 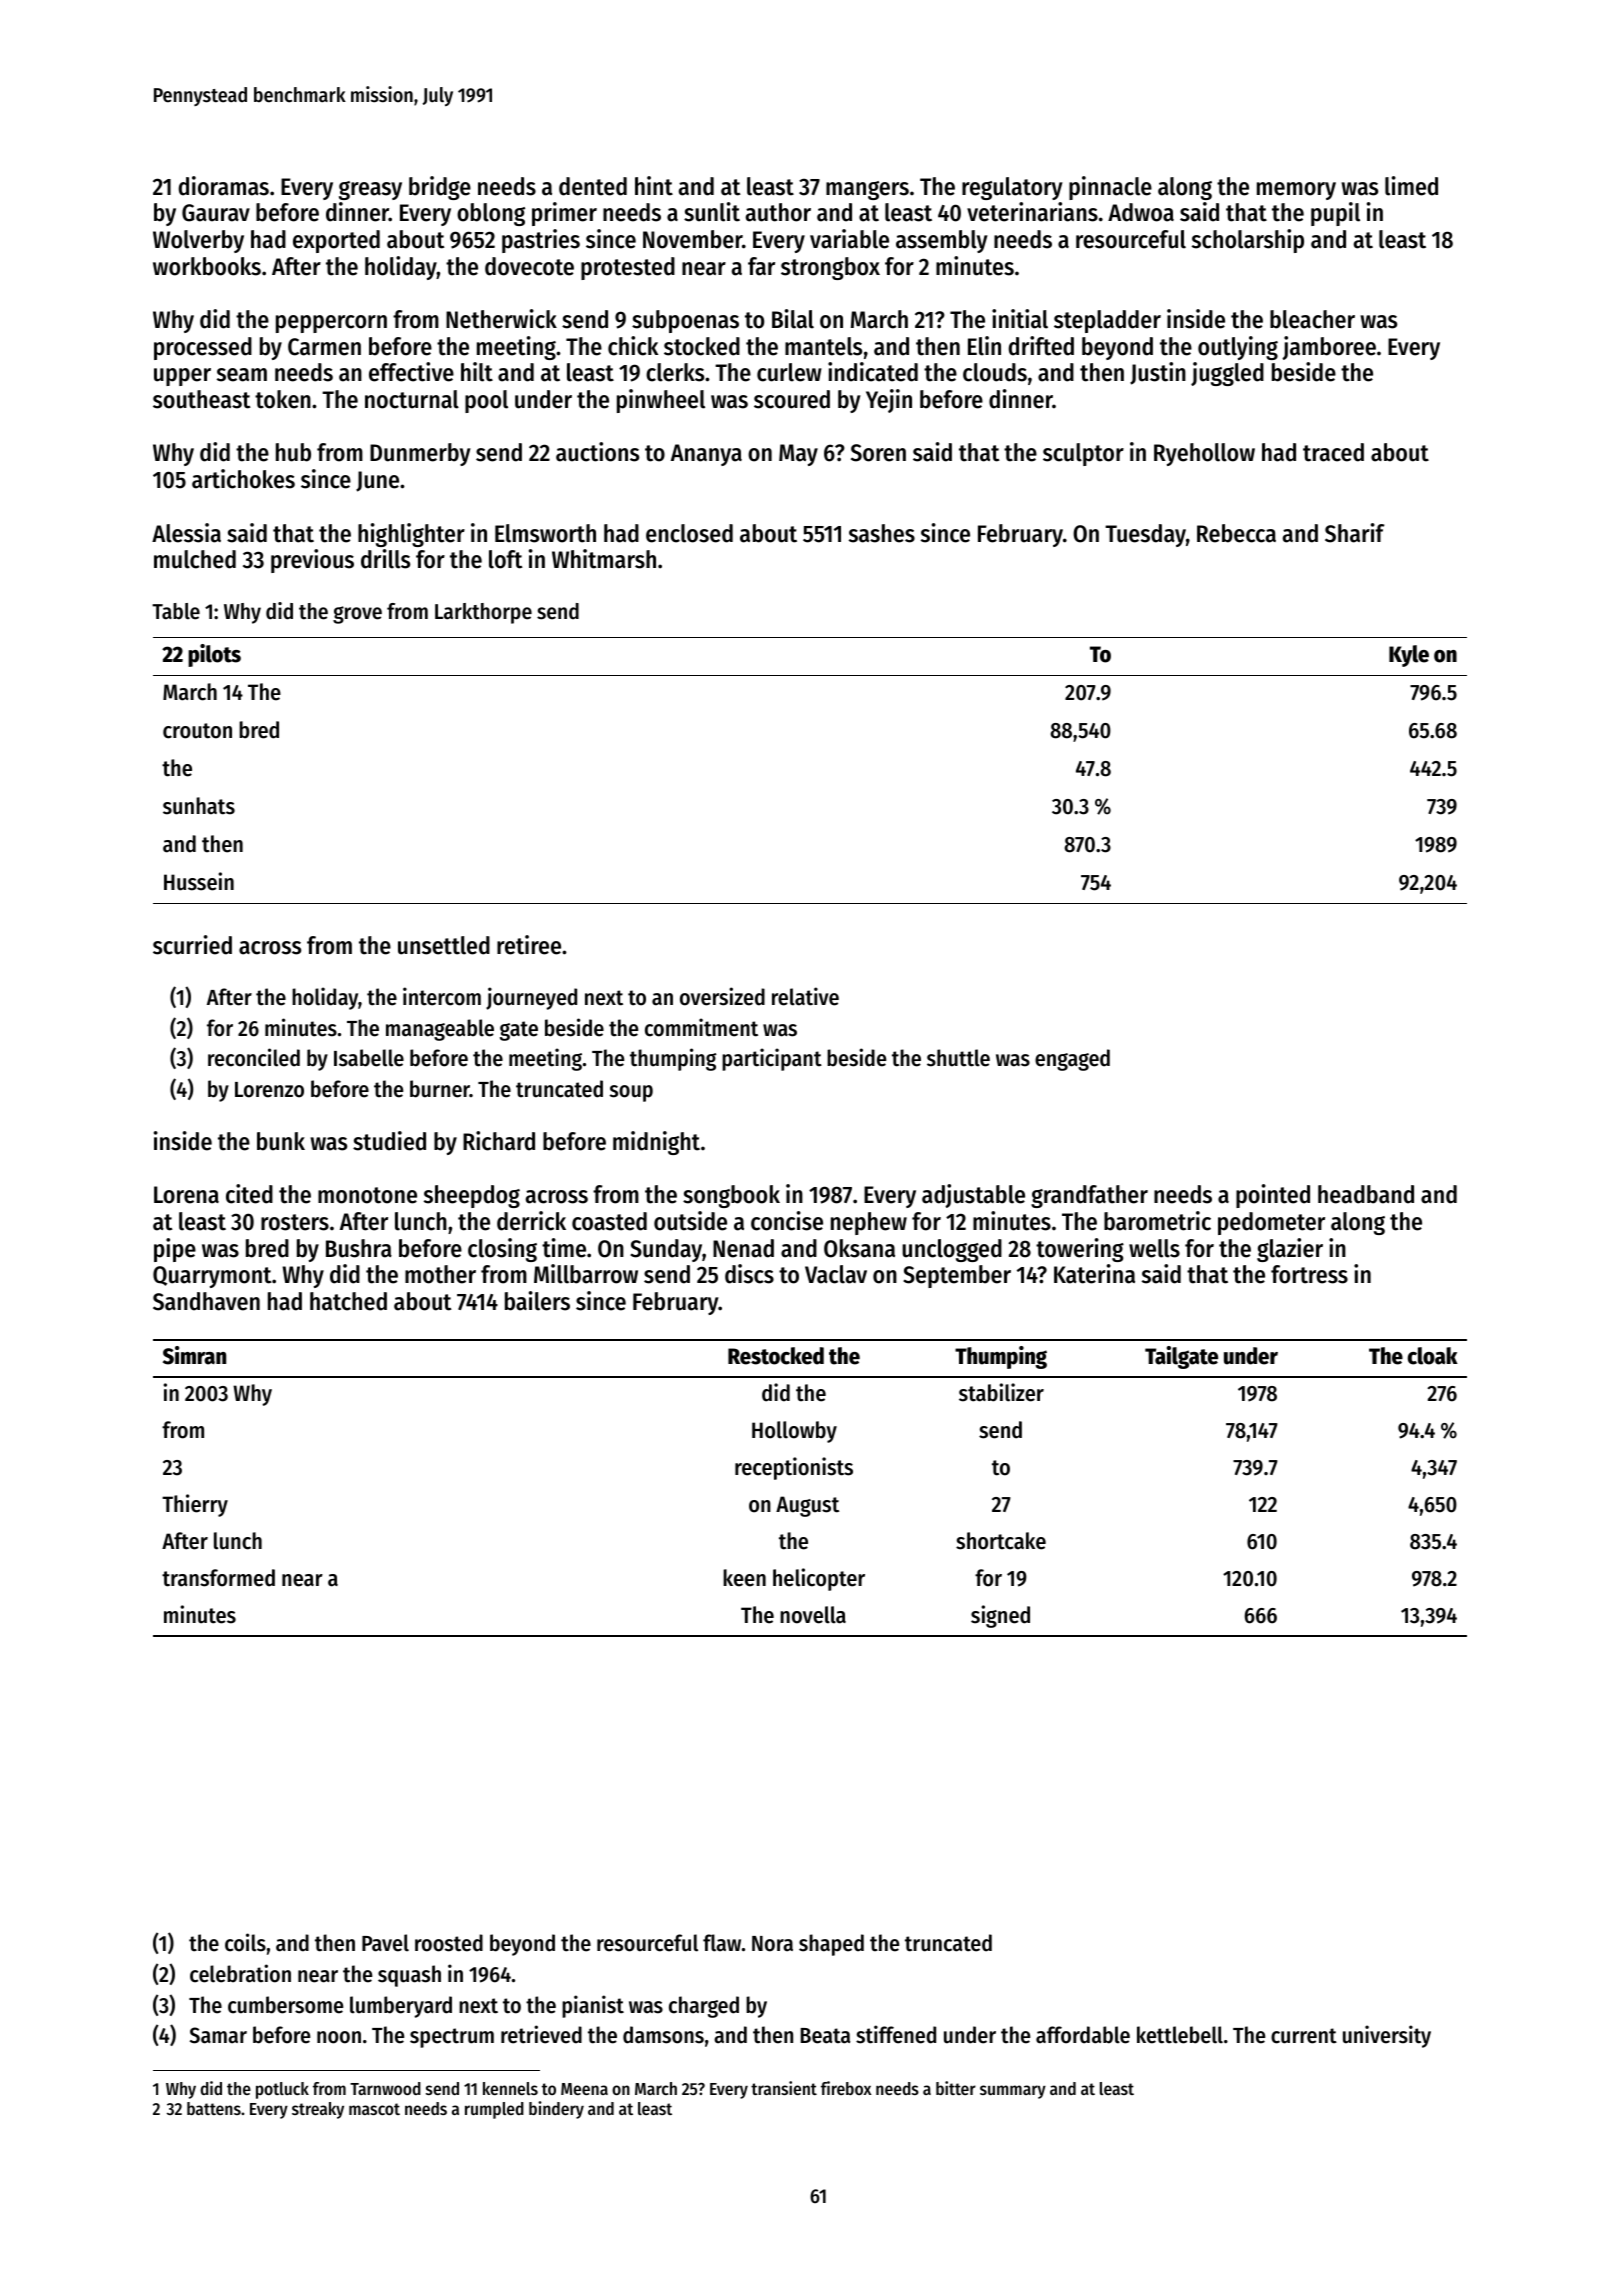 What do you see at coordinates (1145, 535) in the page?
I see `Tuesday` at bounding box center [1145, 535].
